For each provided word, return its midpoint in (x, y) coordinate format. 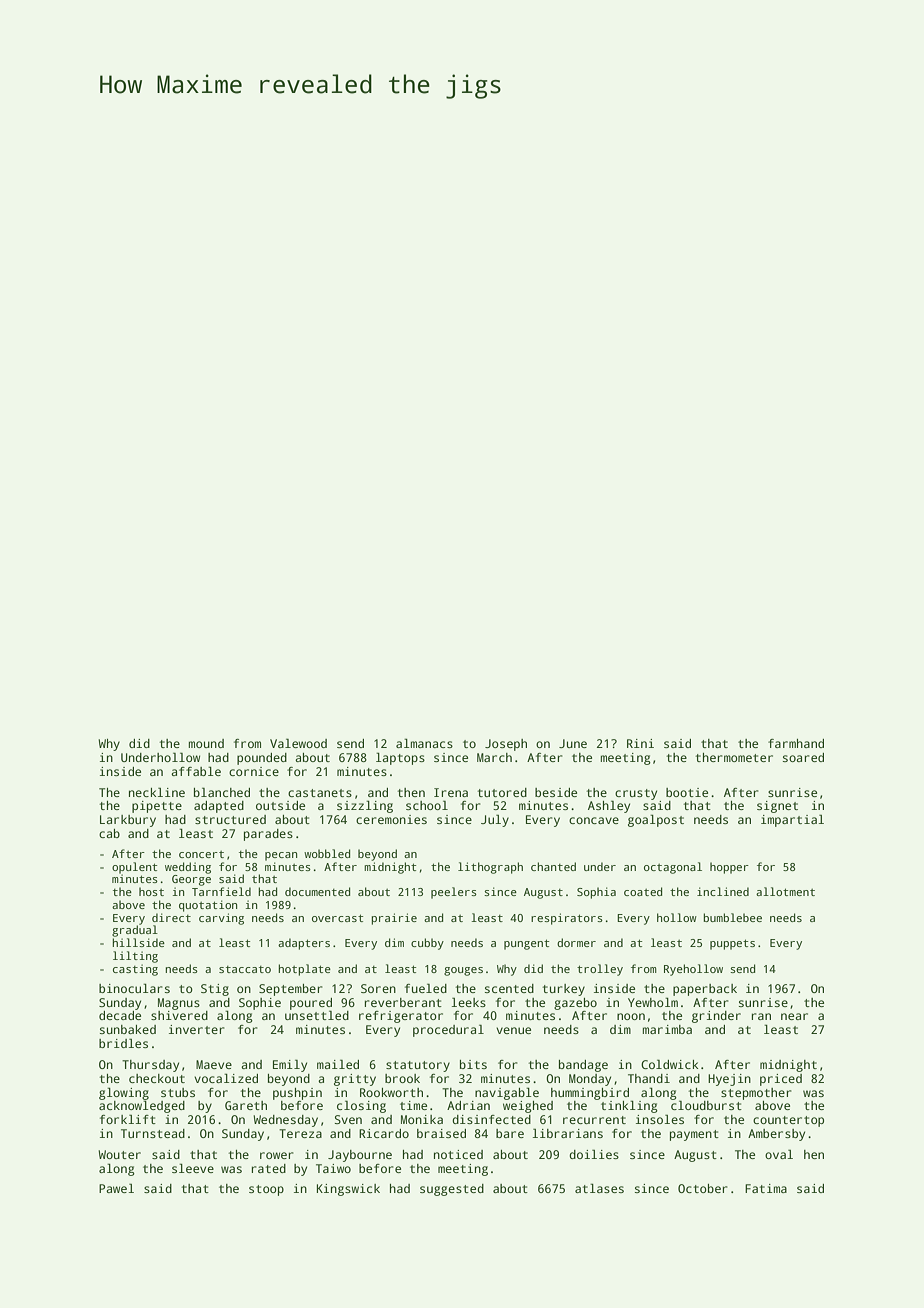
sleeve (193, 1168)
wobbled (327, 853)
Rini (640, 743)
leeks (469, 1002)
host (151, 891)
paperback (705, 990)
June (573, 743)
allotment (785, 891)
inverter (197, 1029)
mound (206, 743)
